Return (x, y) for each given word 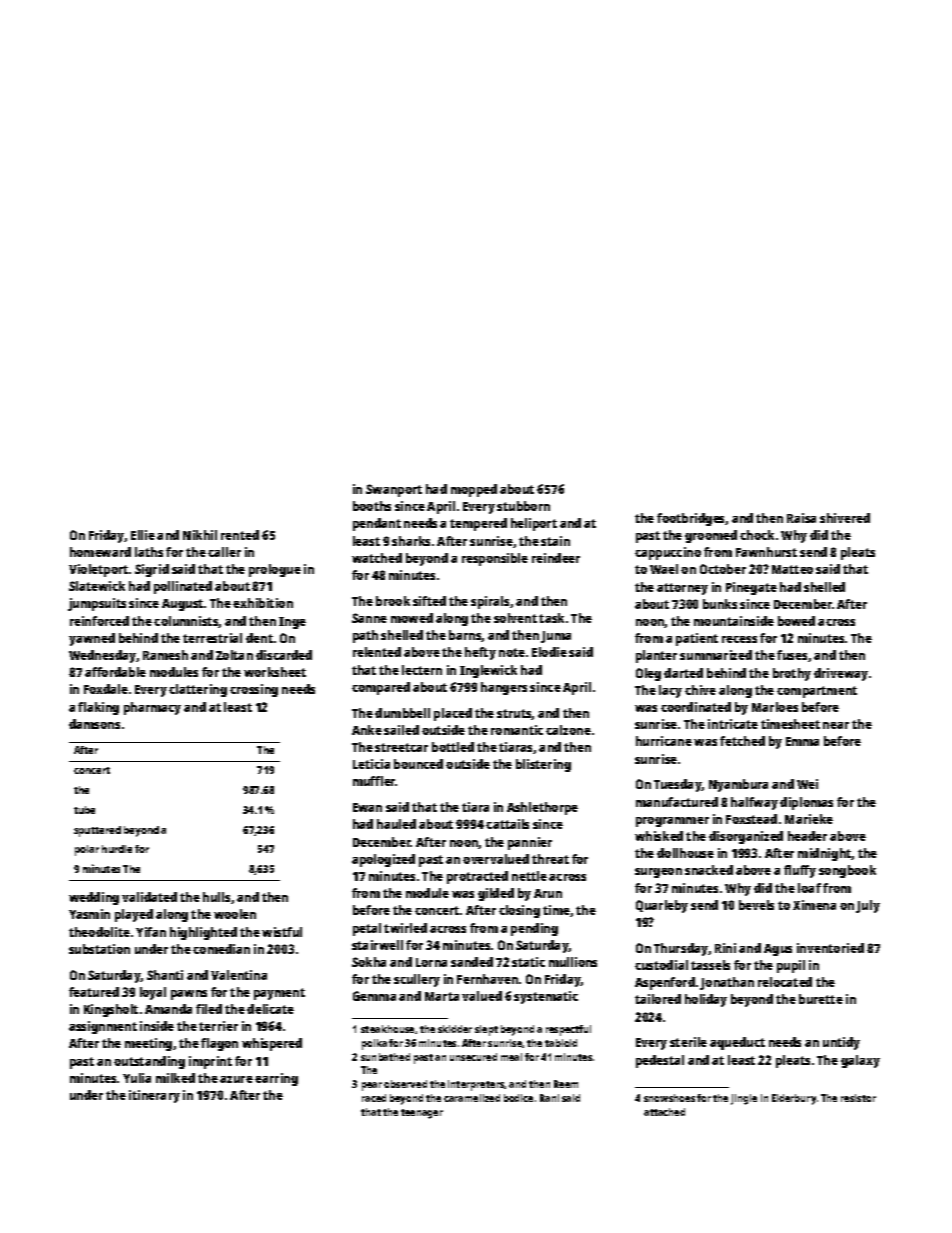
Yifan (151, 932)
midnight (825, 854)
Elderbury (794, 1099)
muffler (374, 781)
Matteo (792, 569)
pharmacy (152, 708)
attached (664, 1112)
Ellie (143, 535)
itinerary (154, 1096)
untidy (841, 1043)
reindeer (556, 558)
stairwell (377, 945)
